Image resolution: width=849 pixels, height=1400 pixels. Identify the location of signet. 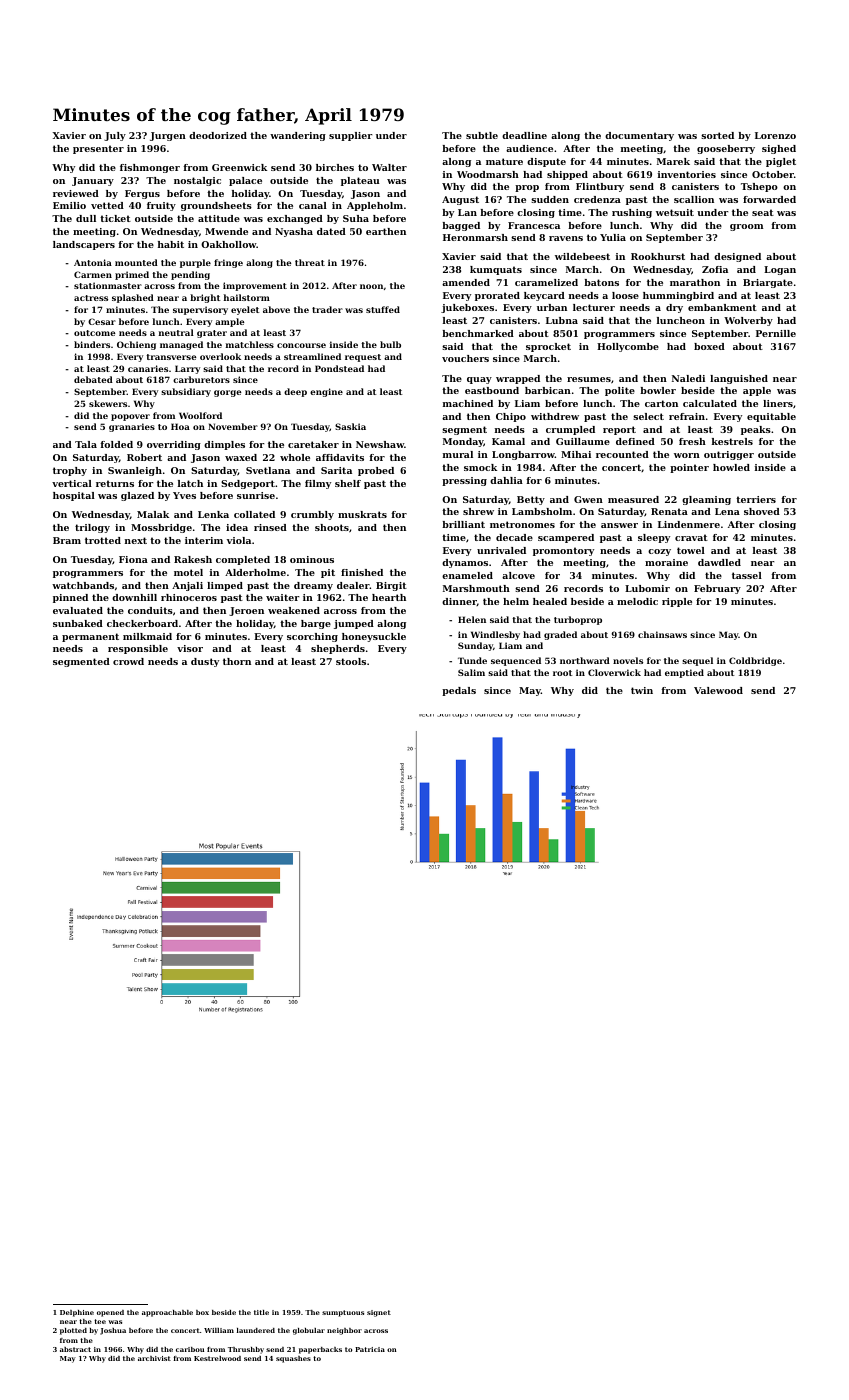
(379, 1313).
